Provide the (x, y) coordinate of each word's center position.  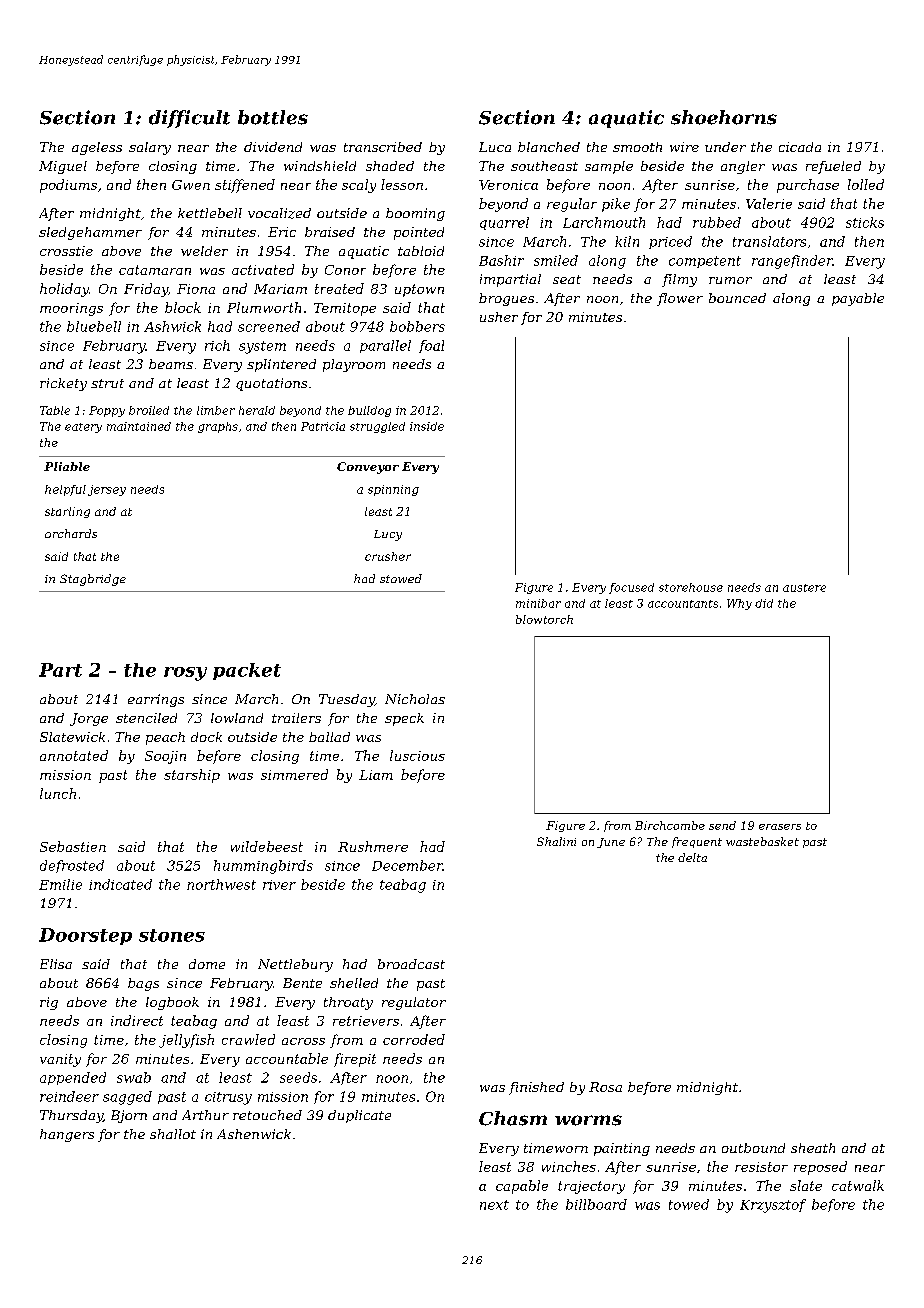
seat (567, 279)
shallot (173, 1134)
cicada (800, 147)
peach (165, 738)
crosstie (66, 251)
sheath (813, 1148)
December (407, 865)
